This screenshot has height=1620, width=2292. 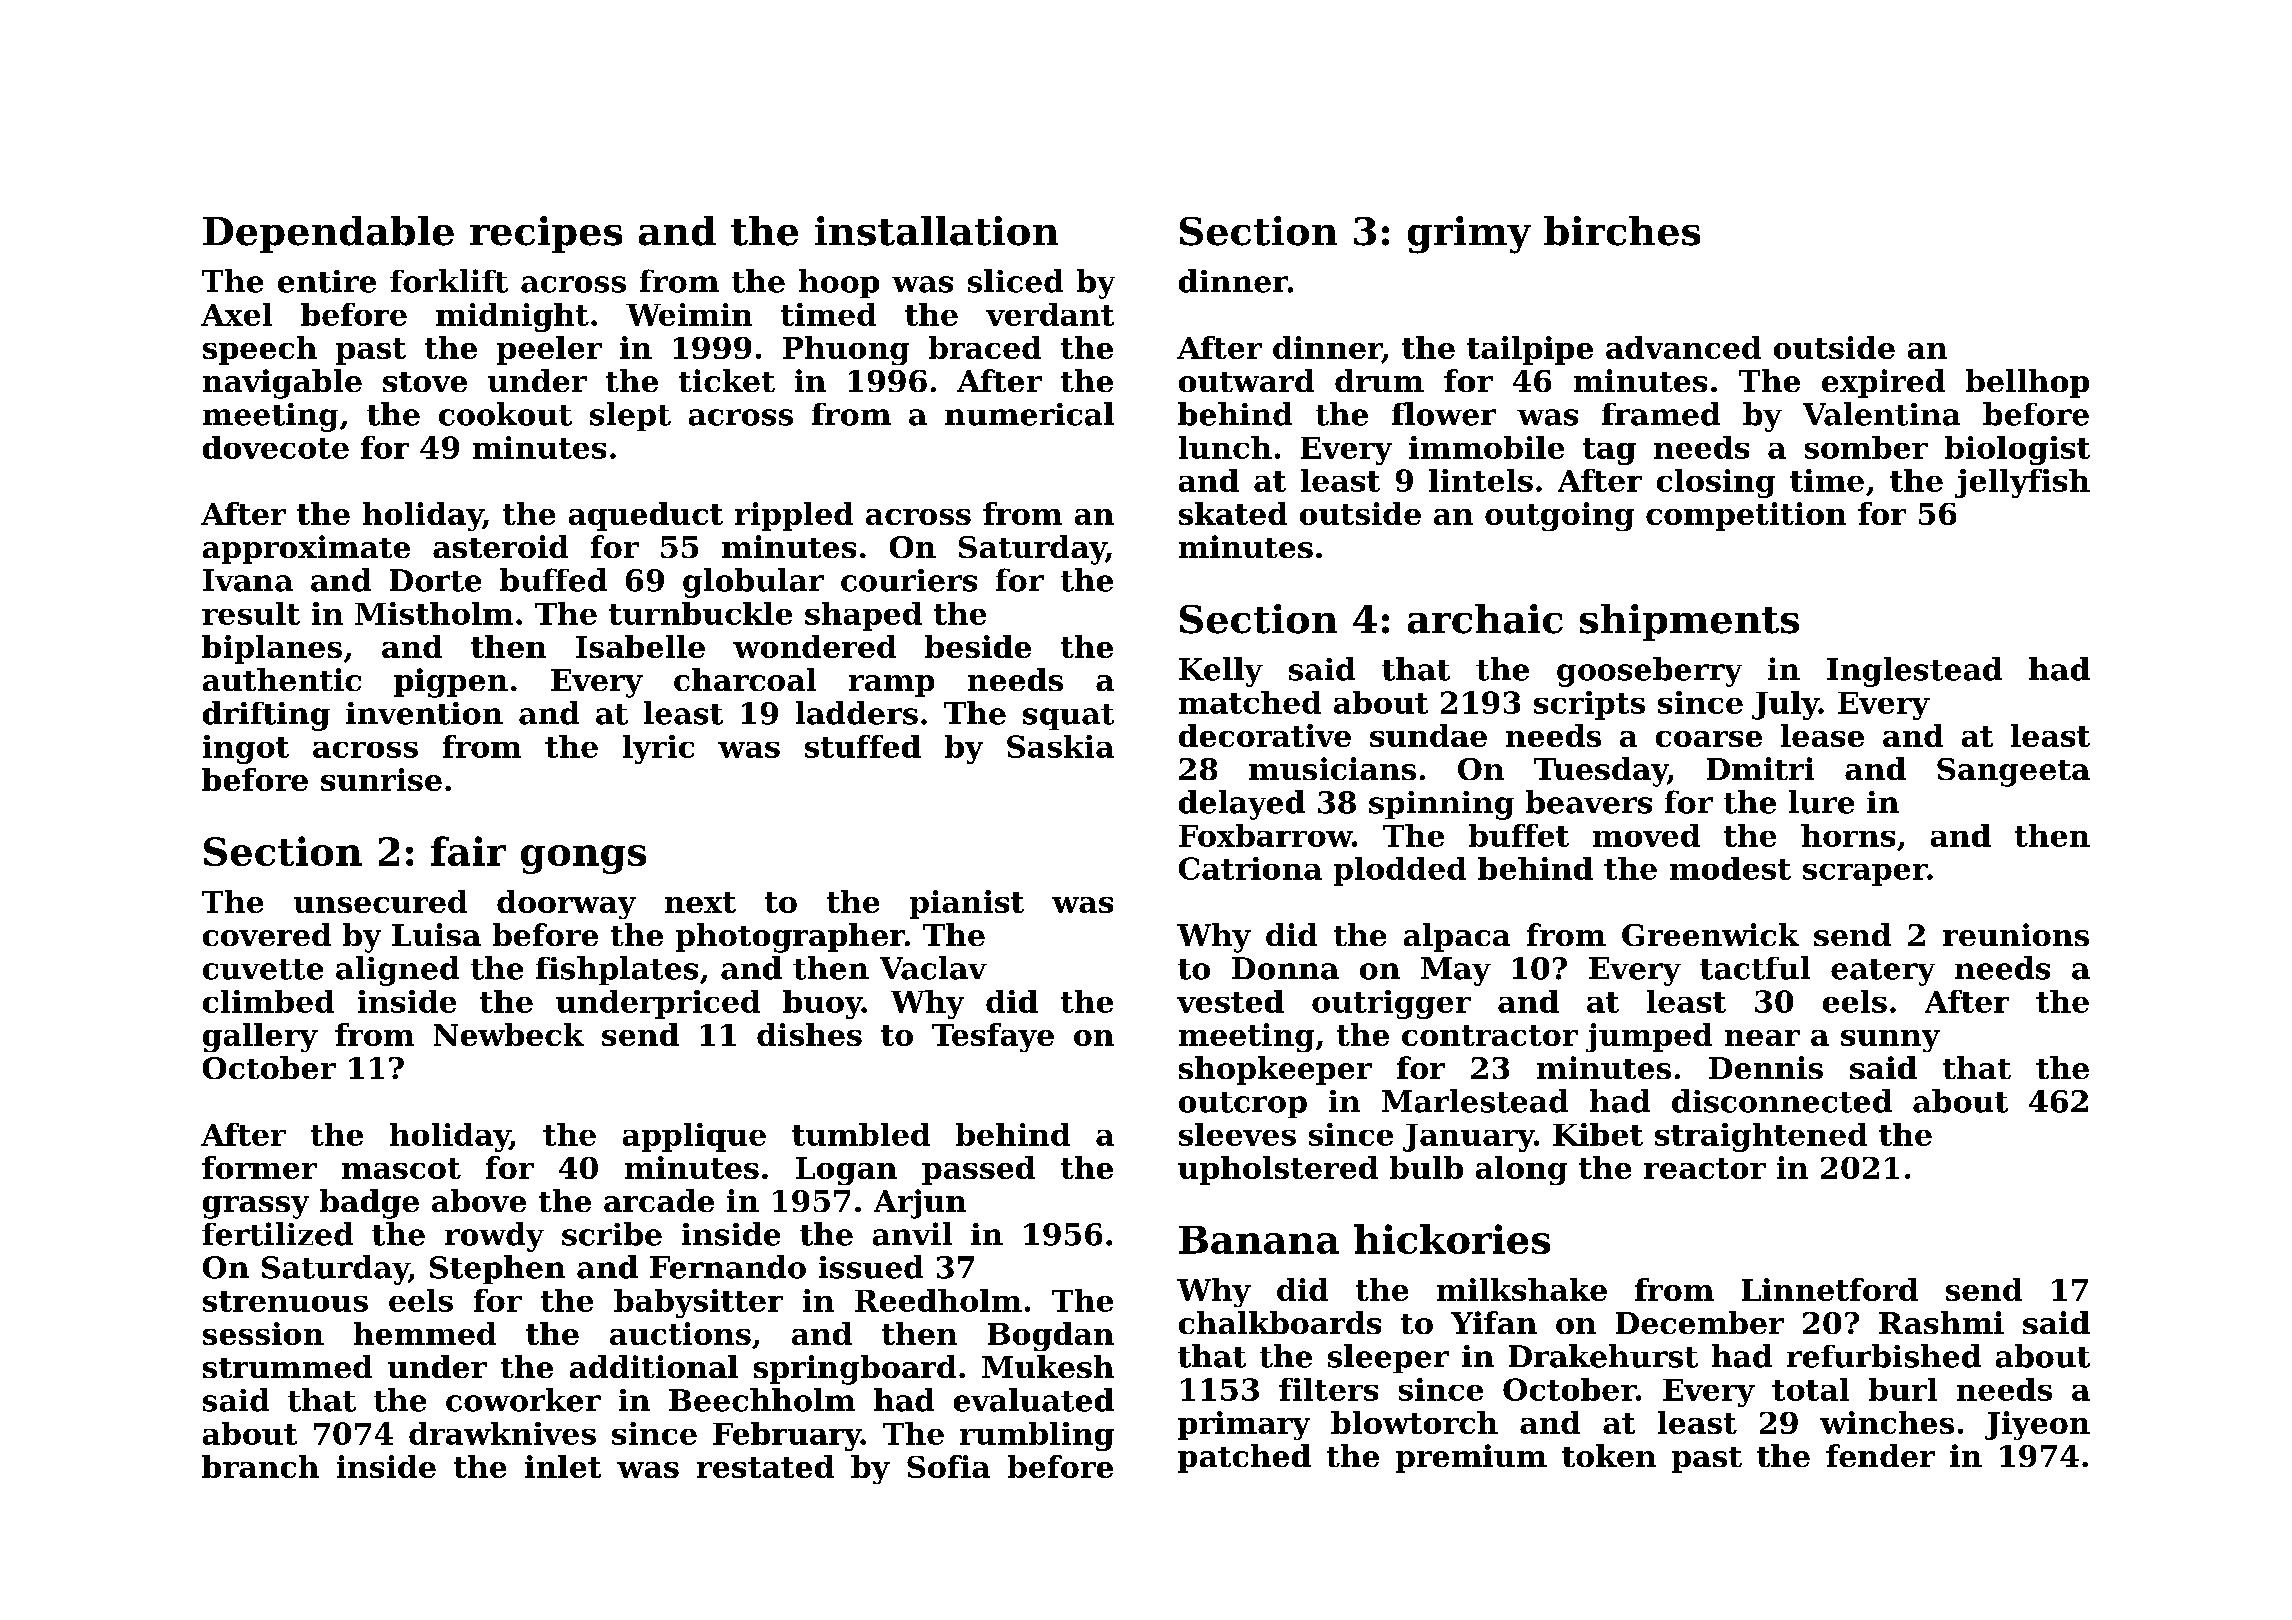 What do you see at coordinates (328, 234) in the screenshot?
I see `Dependable` at bounding box center [328, 234].
